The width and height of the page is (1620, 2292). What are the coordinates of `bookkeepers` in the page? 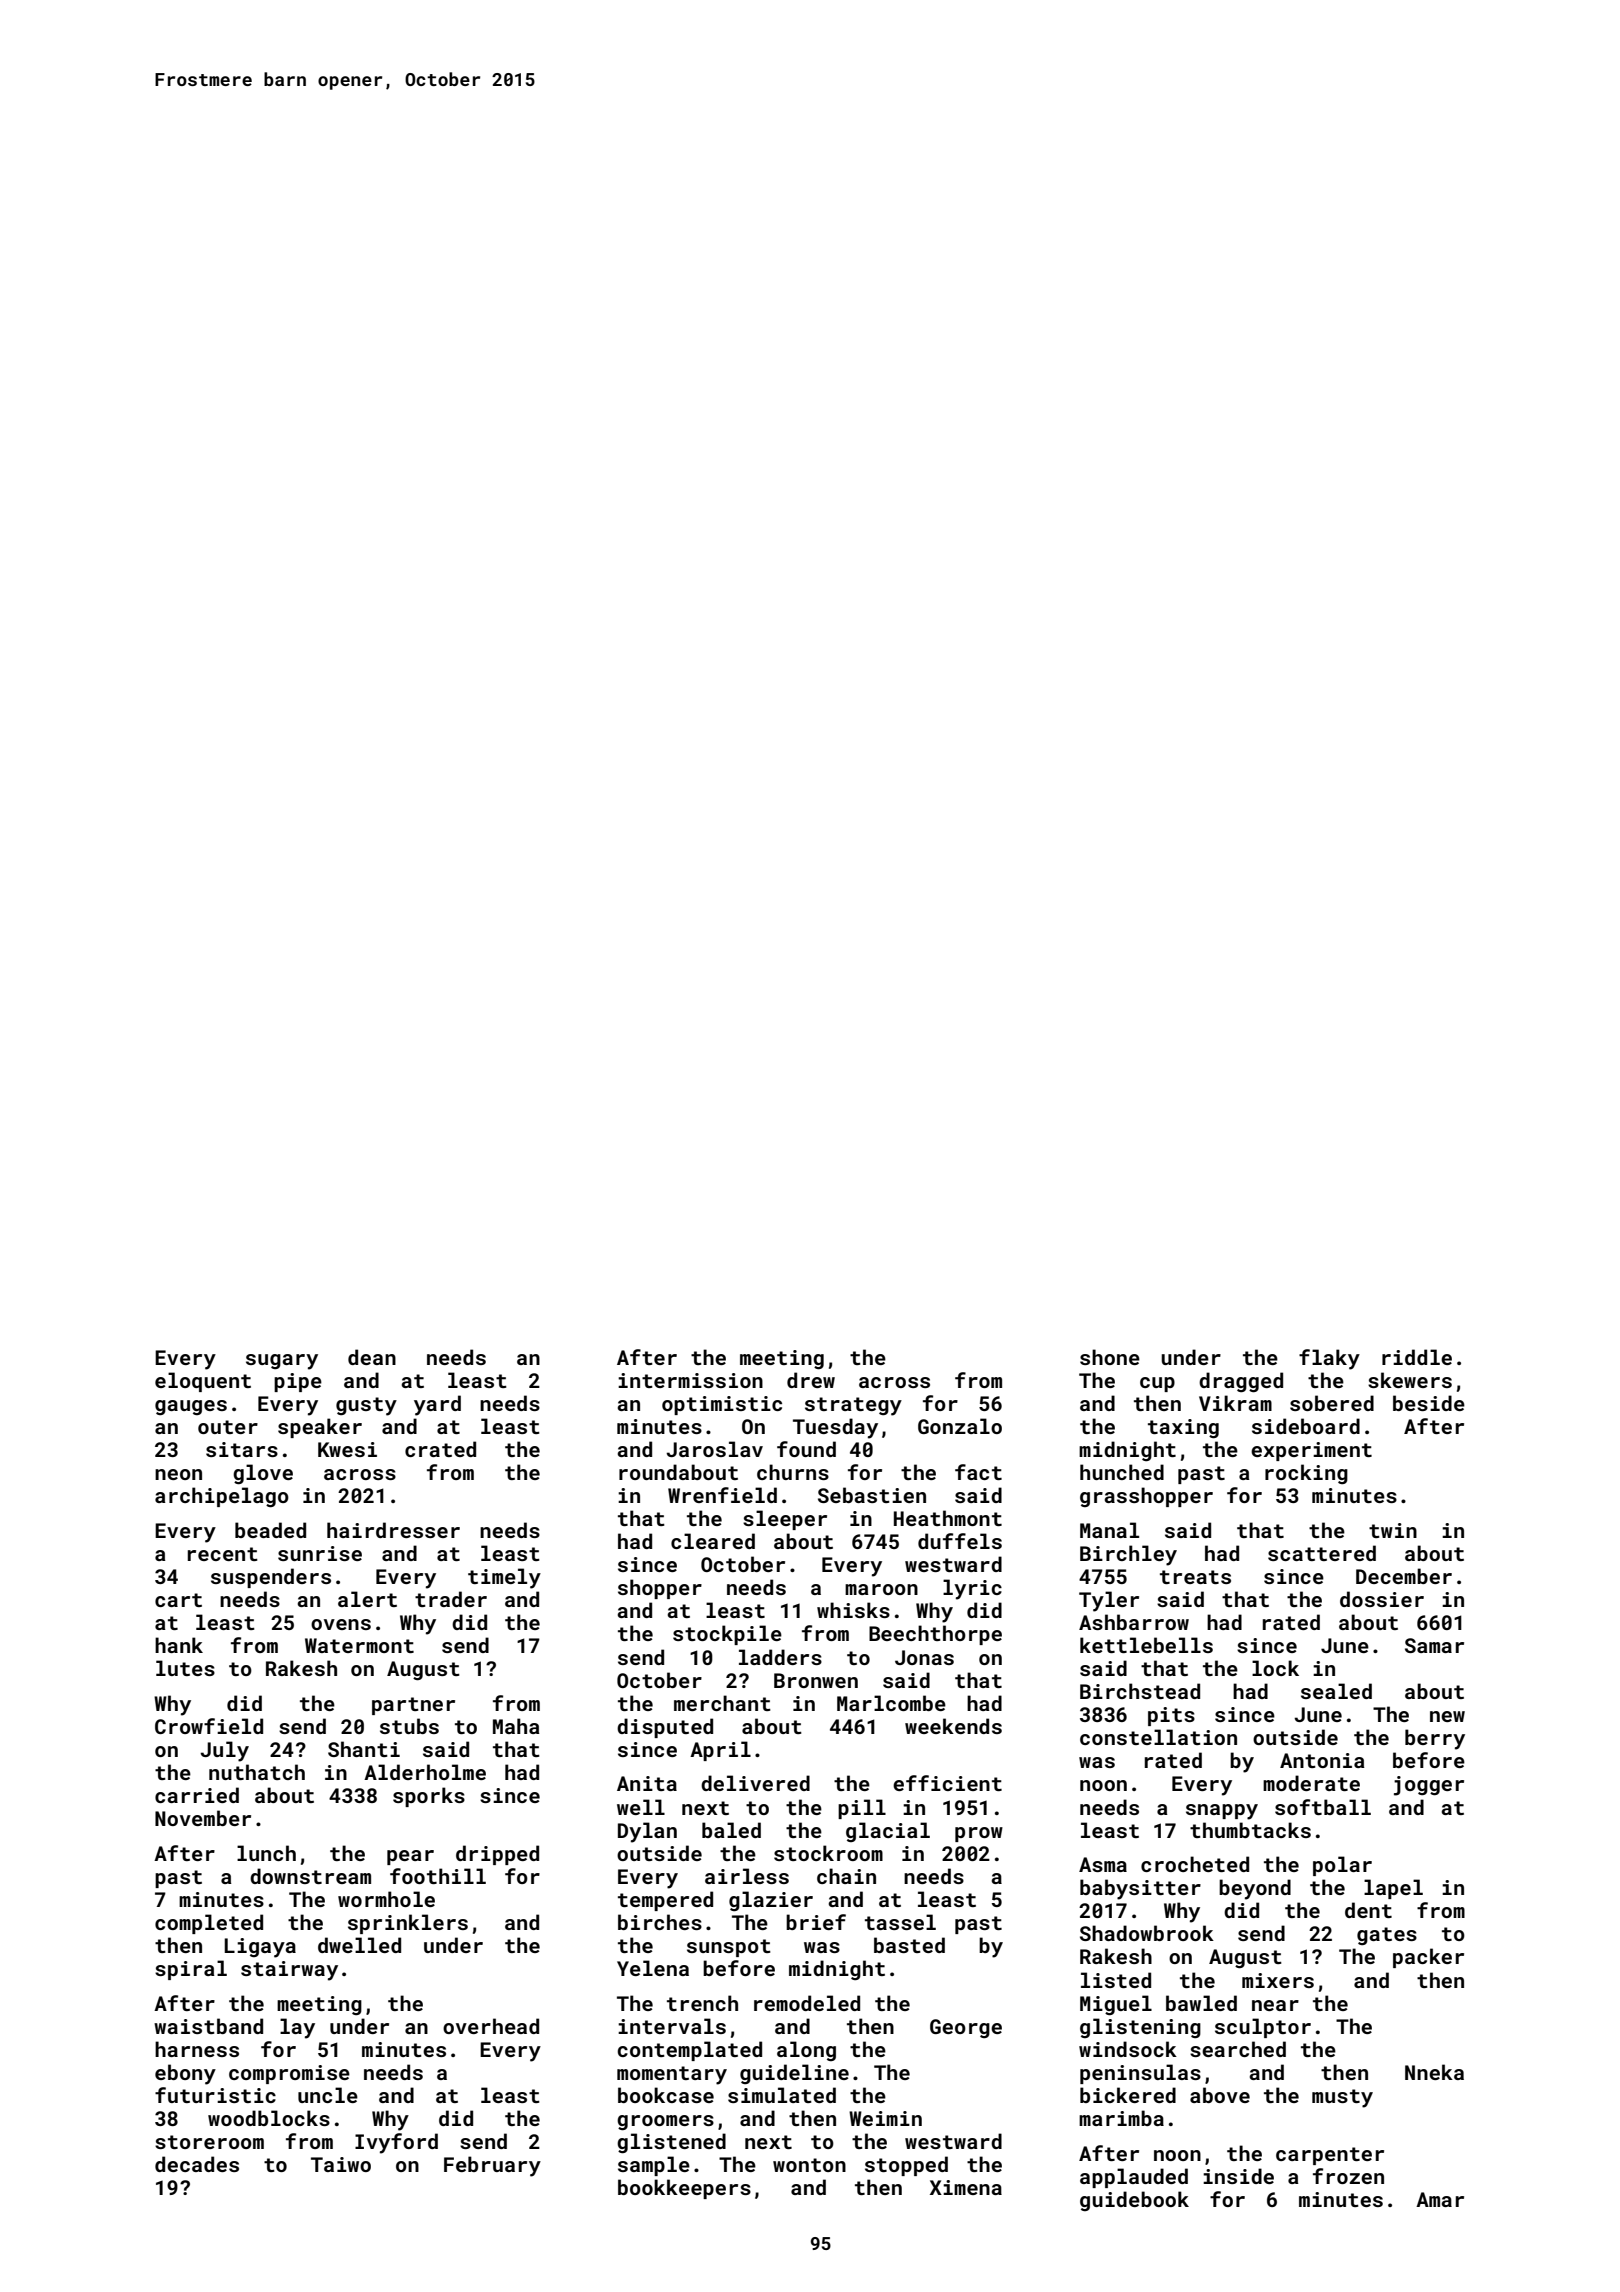 It's located at (684, 2189).
